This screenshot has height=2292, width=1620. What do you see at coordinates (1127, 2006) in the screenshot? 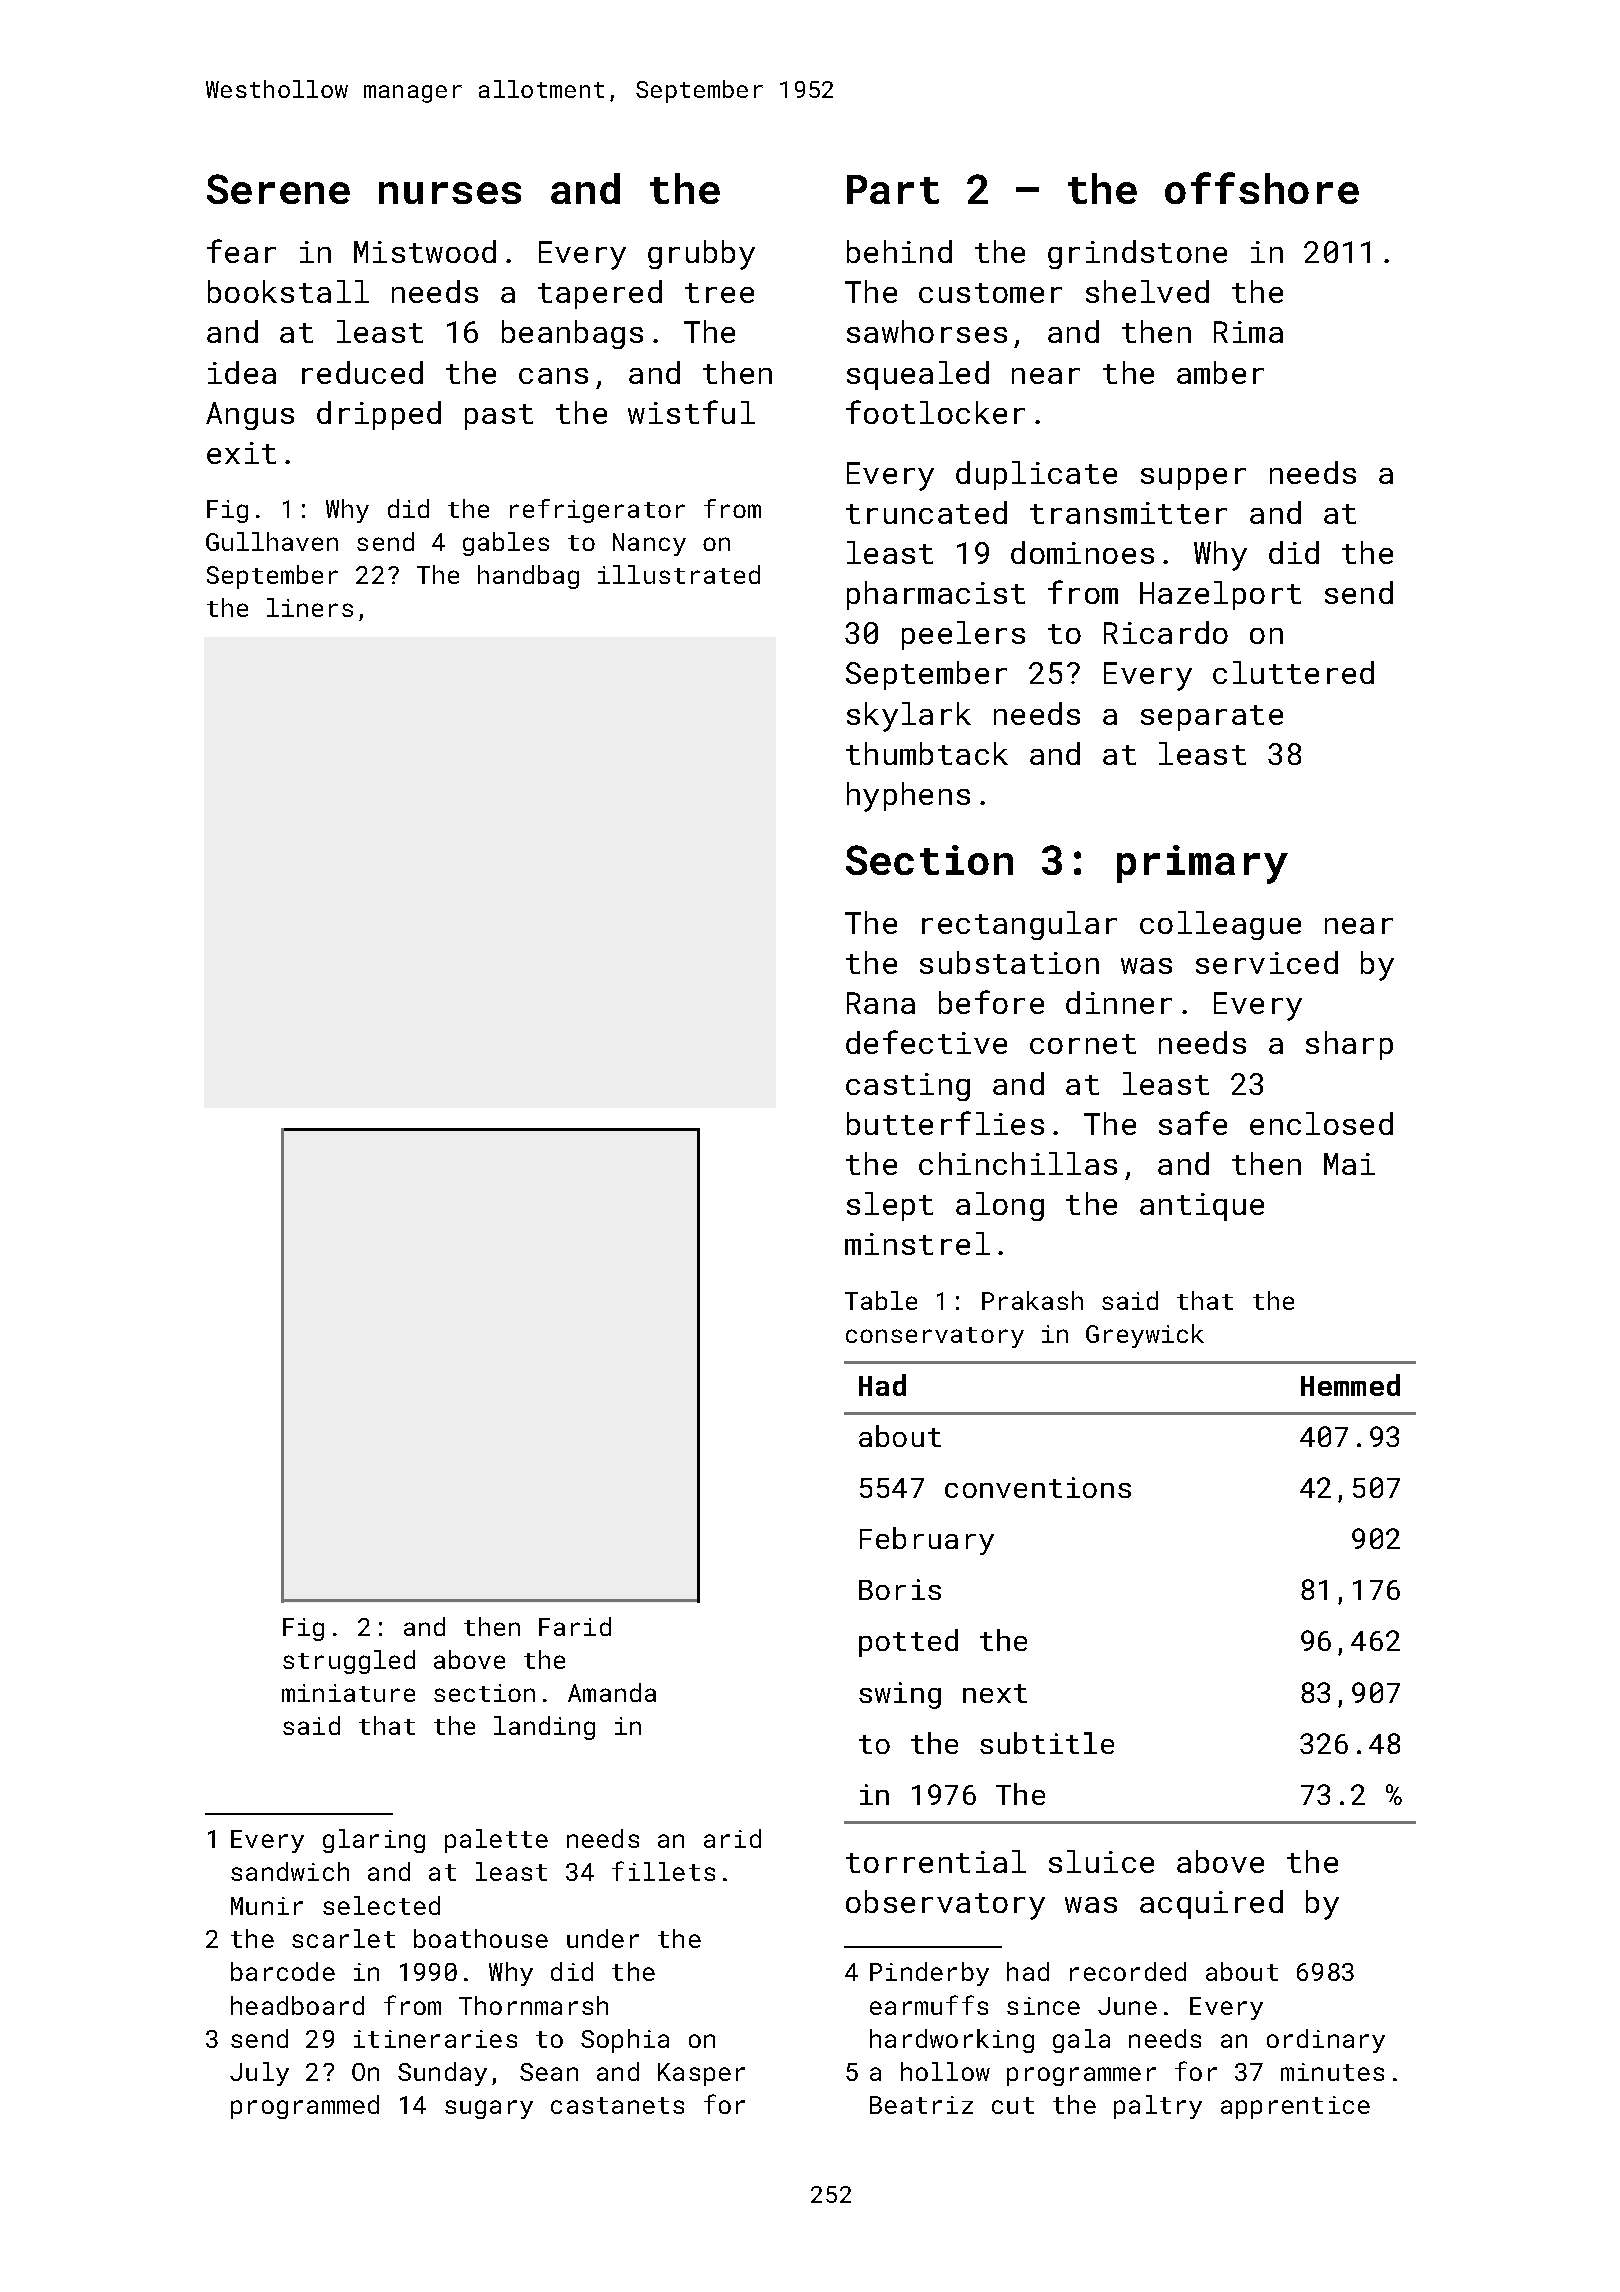
I see `June` at bounding box center [1127, 2006].
